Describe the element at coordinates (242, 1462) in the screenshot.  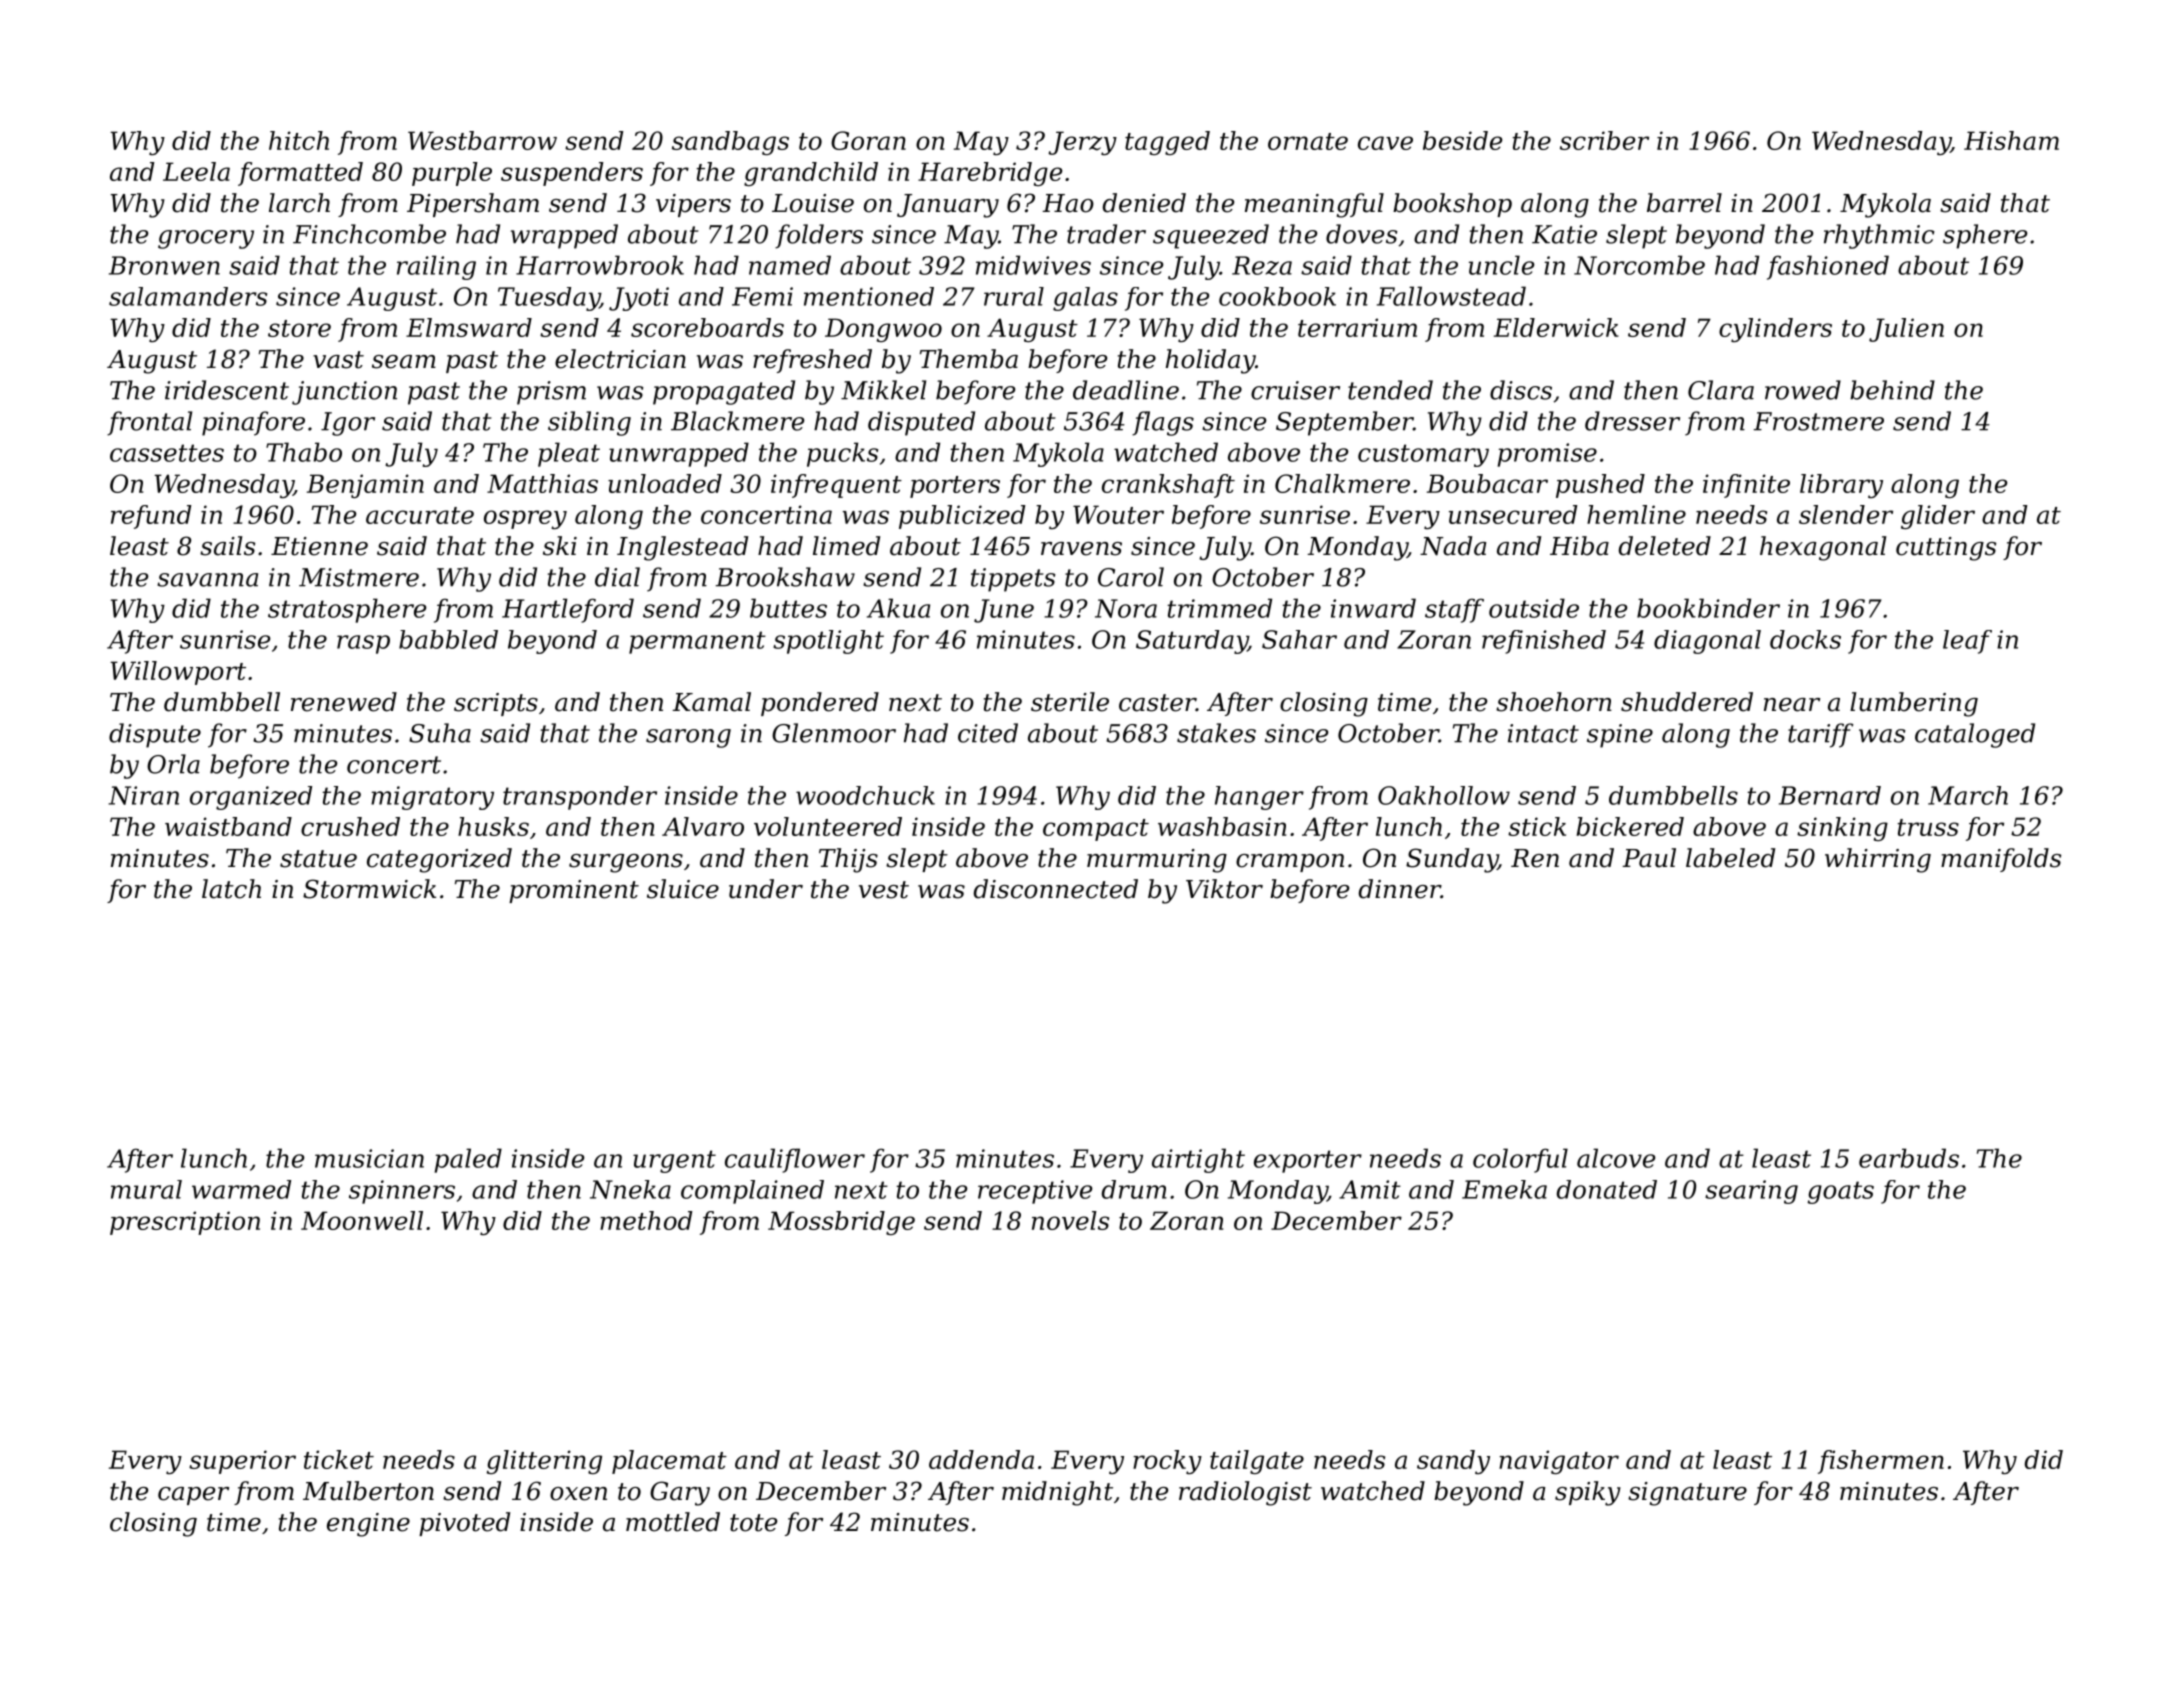
I see `superior` at that location.
